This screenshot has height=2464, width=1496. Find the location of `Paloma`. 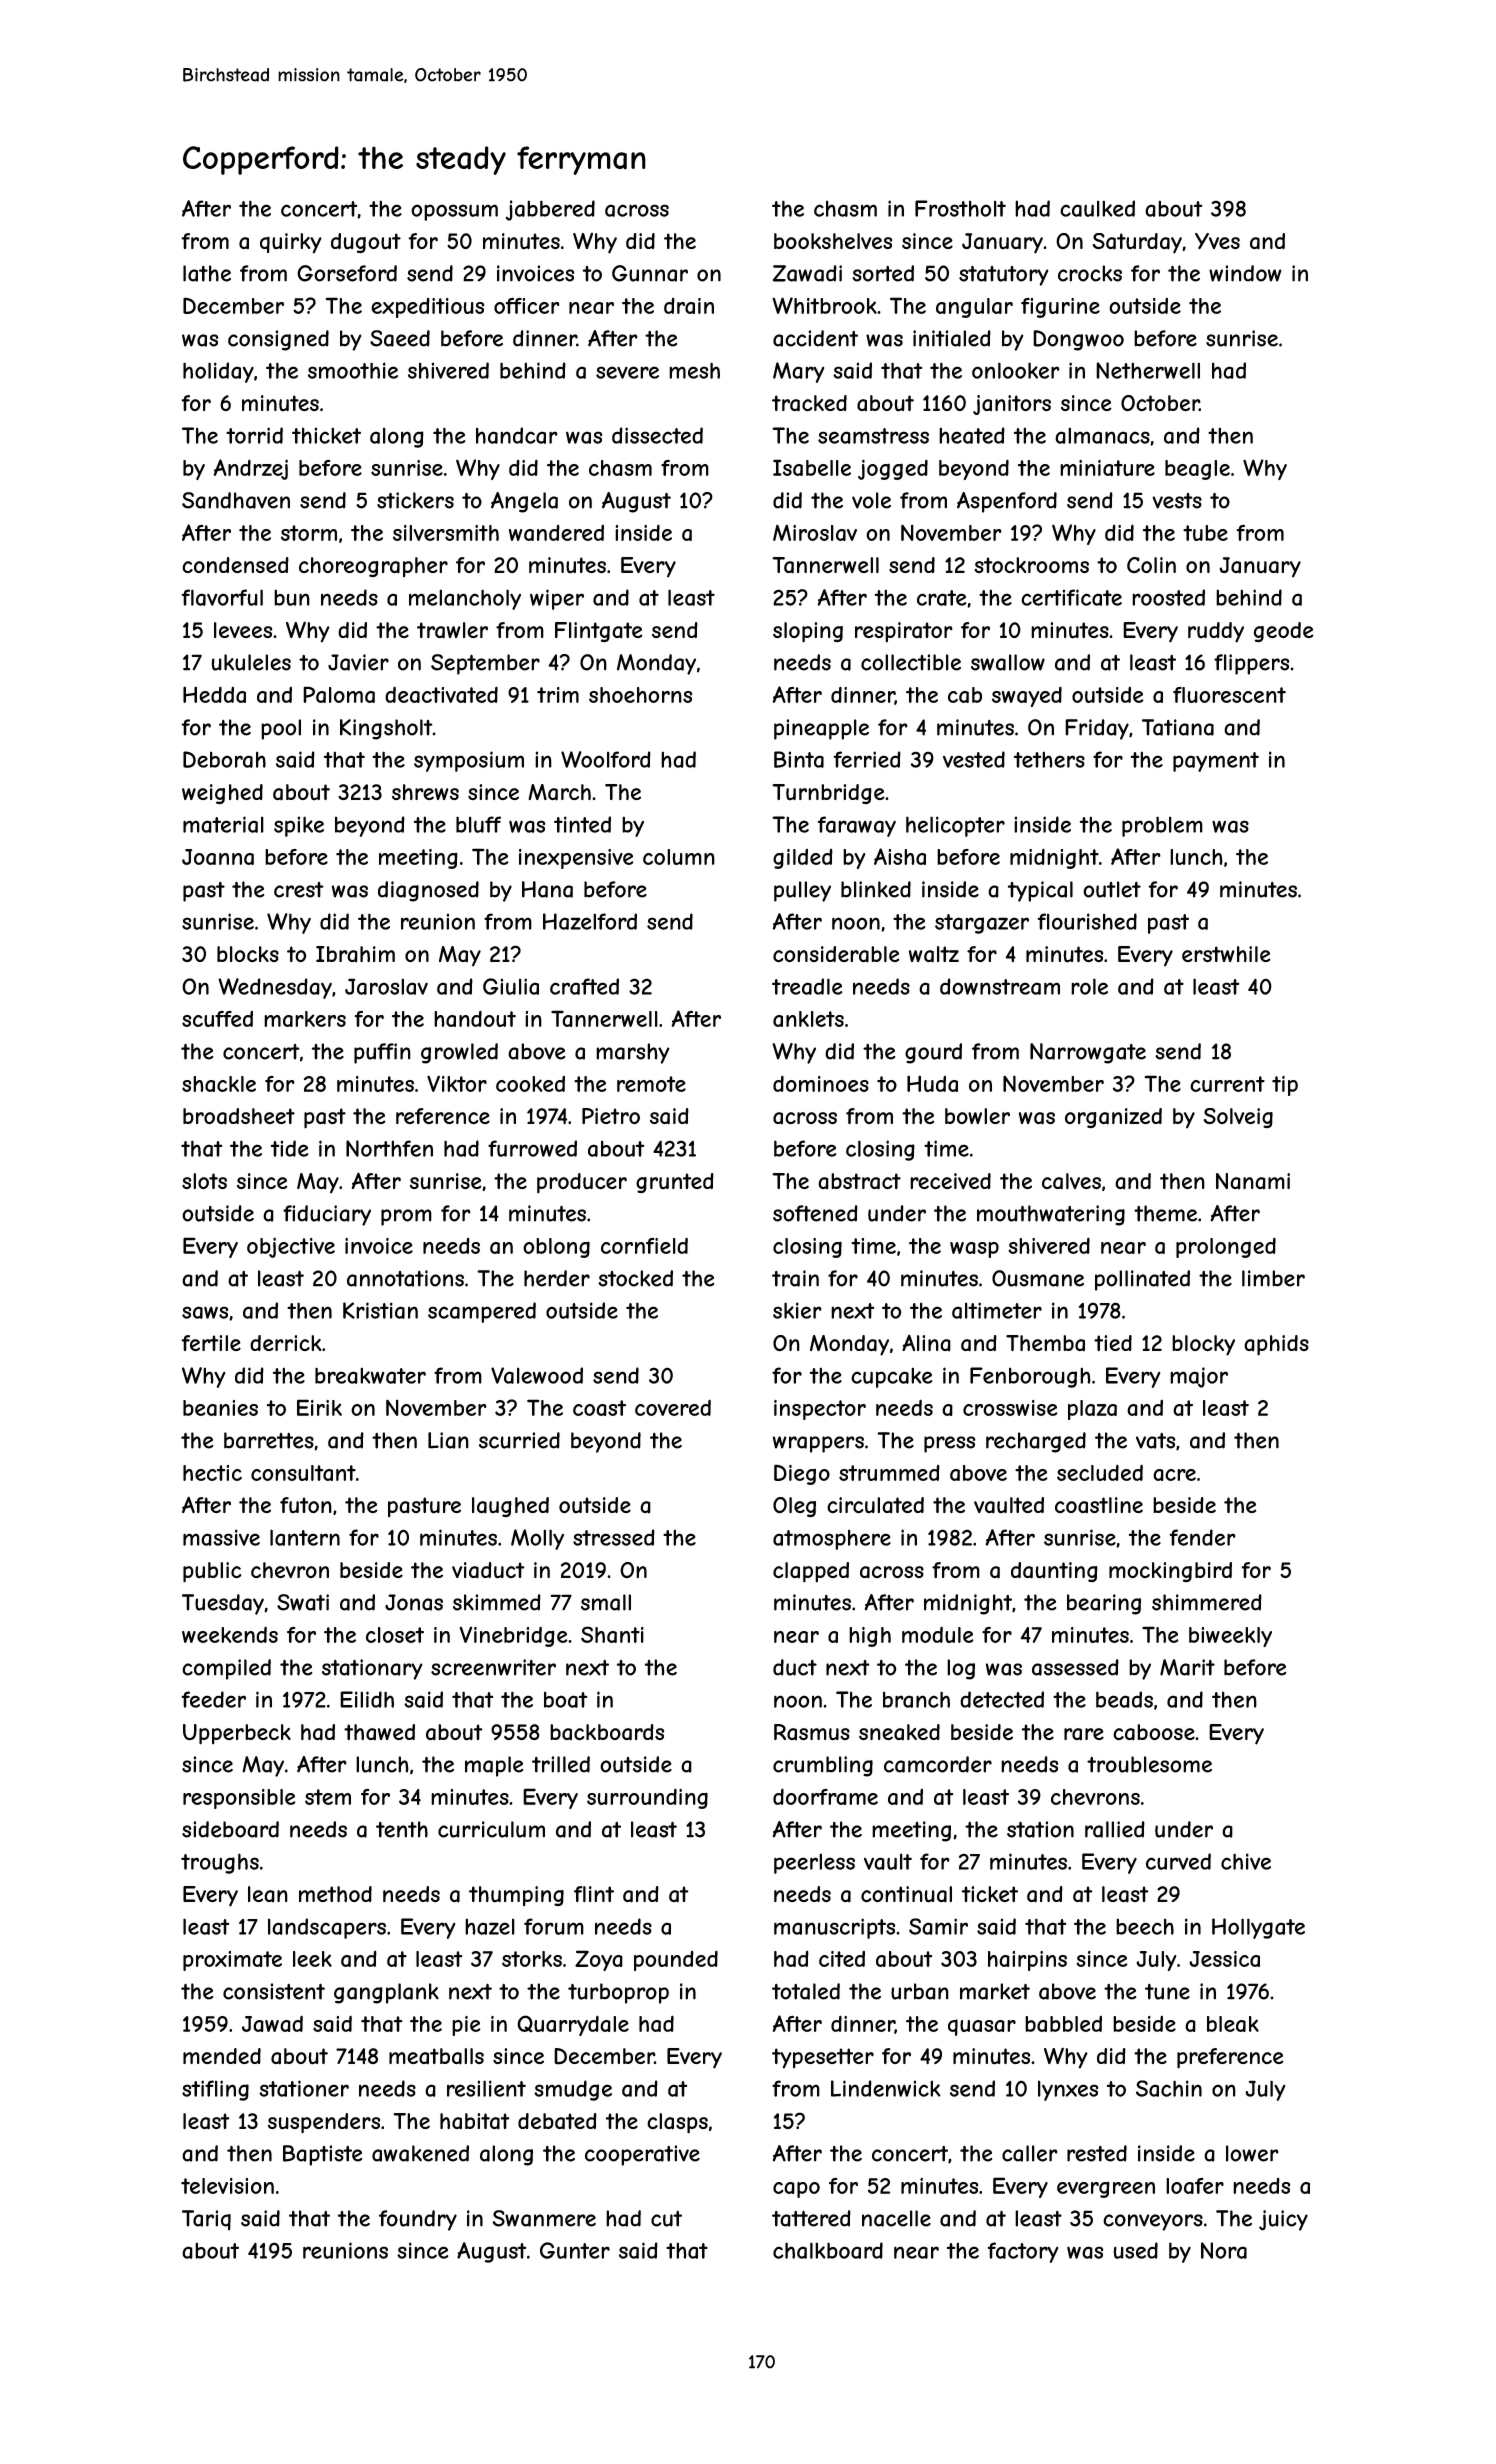

Paloma is located at coordinates (339, 694).
